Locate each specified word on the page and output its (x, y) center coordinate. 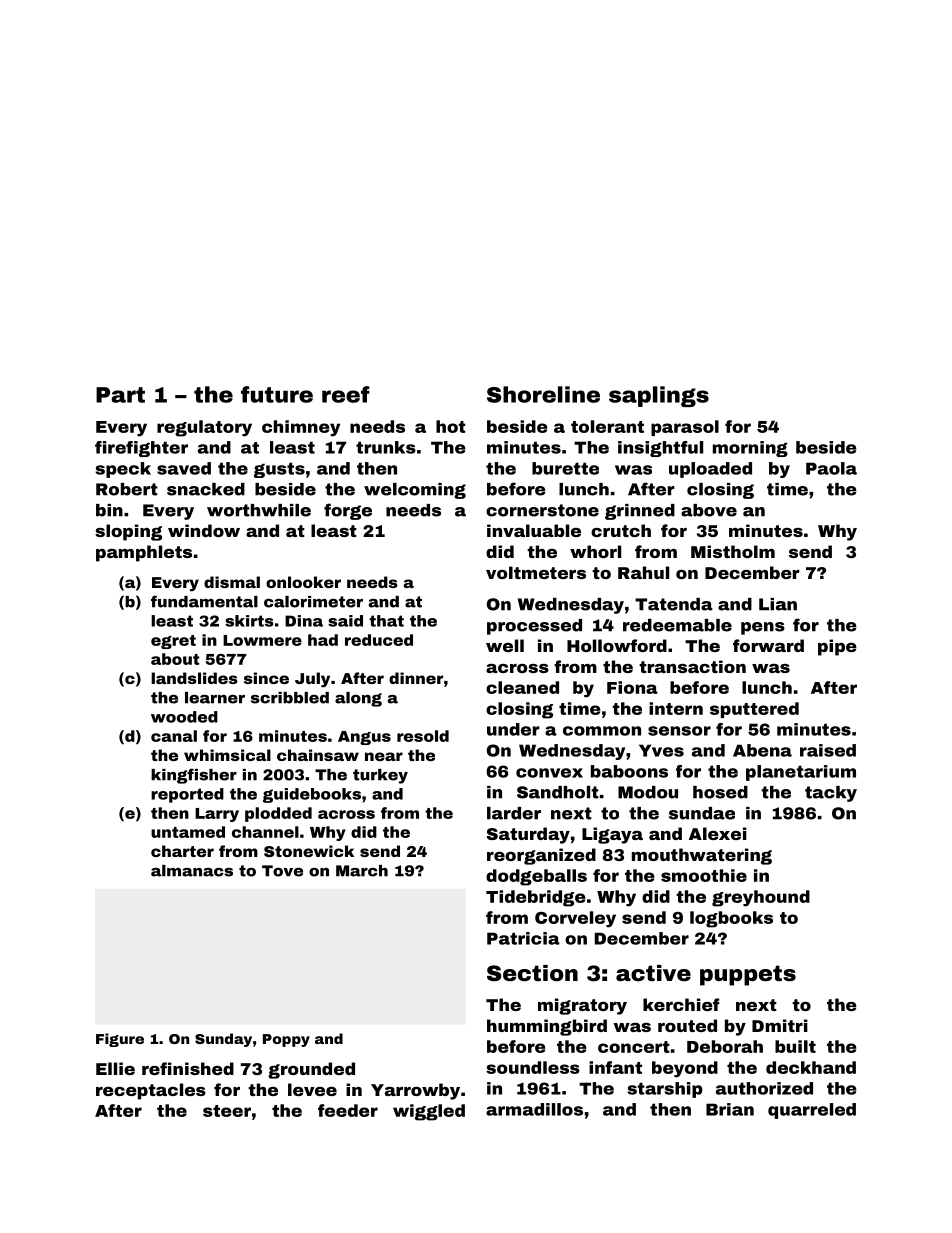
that (386, 621)
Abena (762, 750)
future (277, 394)
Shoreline (543, 394)
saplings (659, 396)
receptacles (151, 1091)
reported (187, 795)
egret (173, 642)
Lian (778, 604)
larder (514, 813)
